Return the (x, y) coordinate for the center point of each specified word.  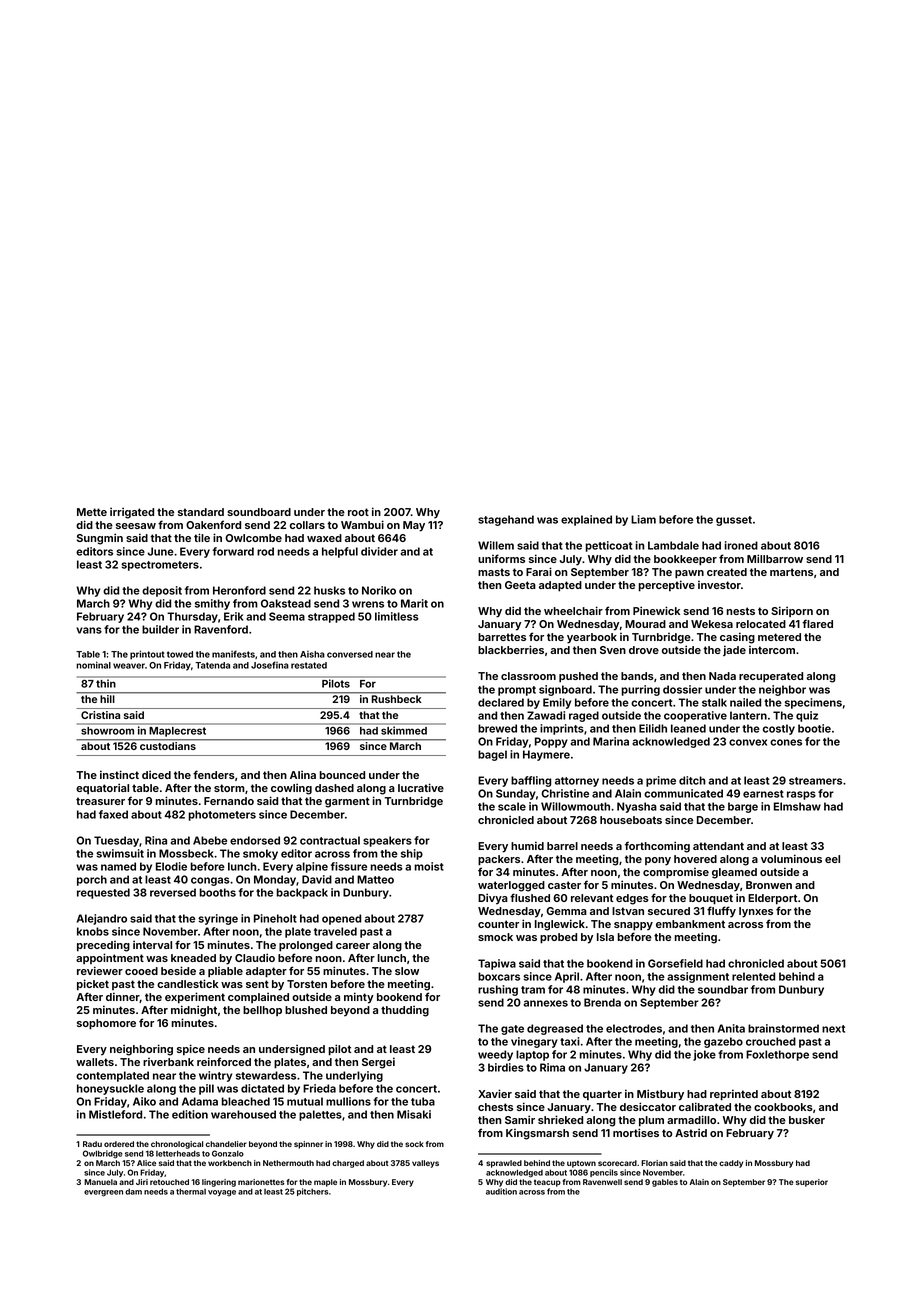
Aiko (144, 1101)
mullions (348, 1101)
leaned (688, 728)
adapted (560, 586)
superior (812, 1183)
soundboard (259, 512)
